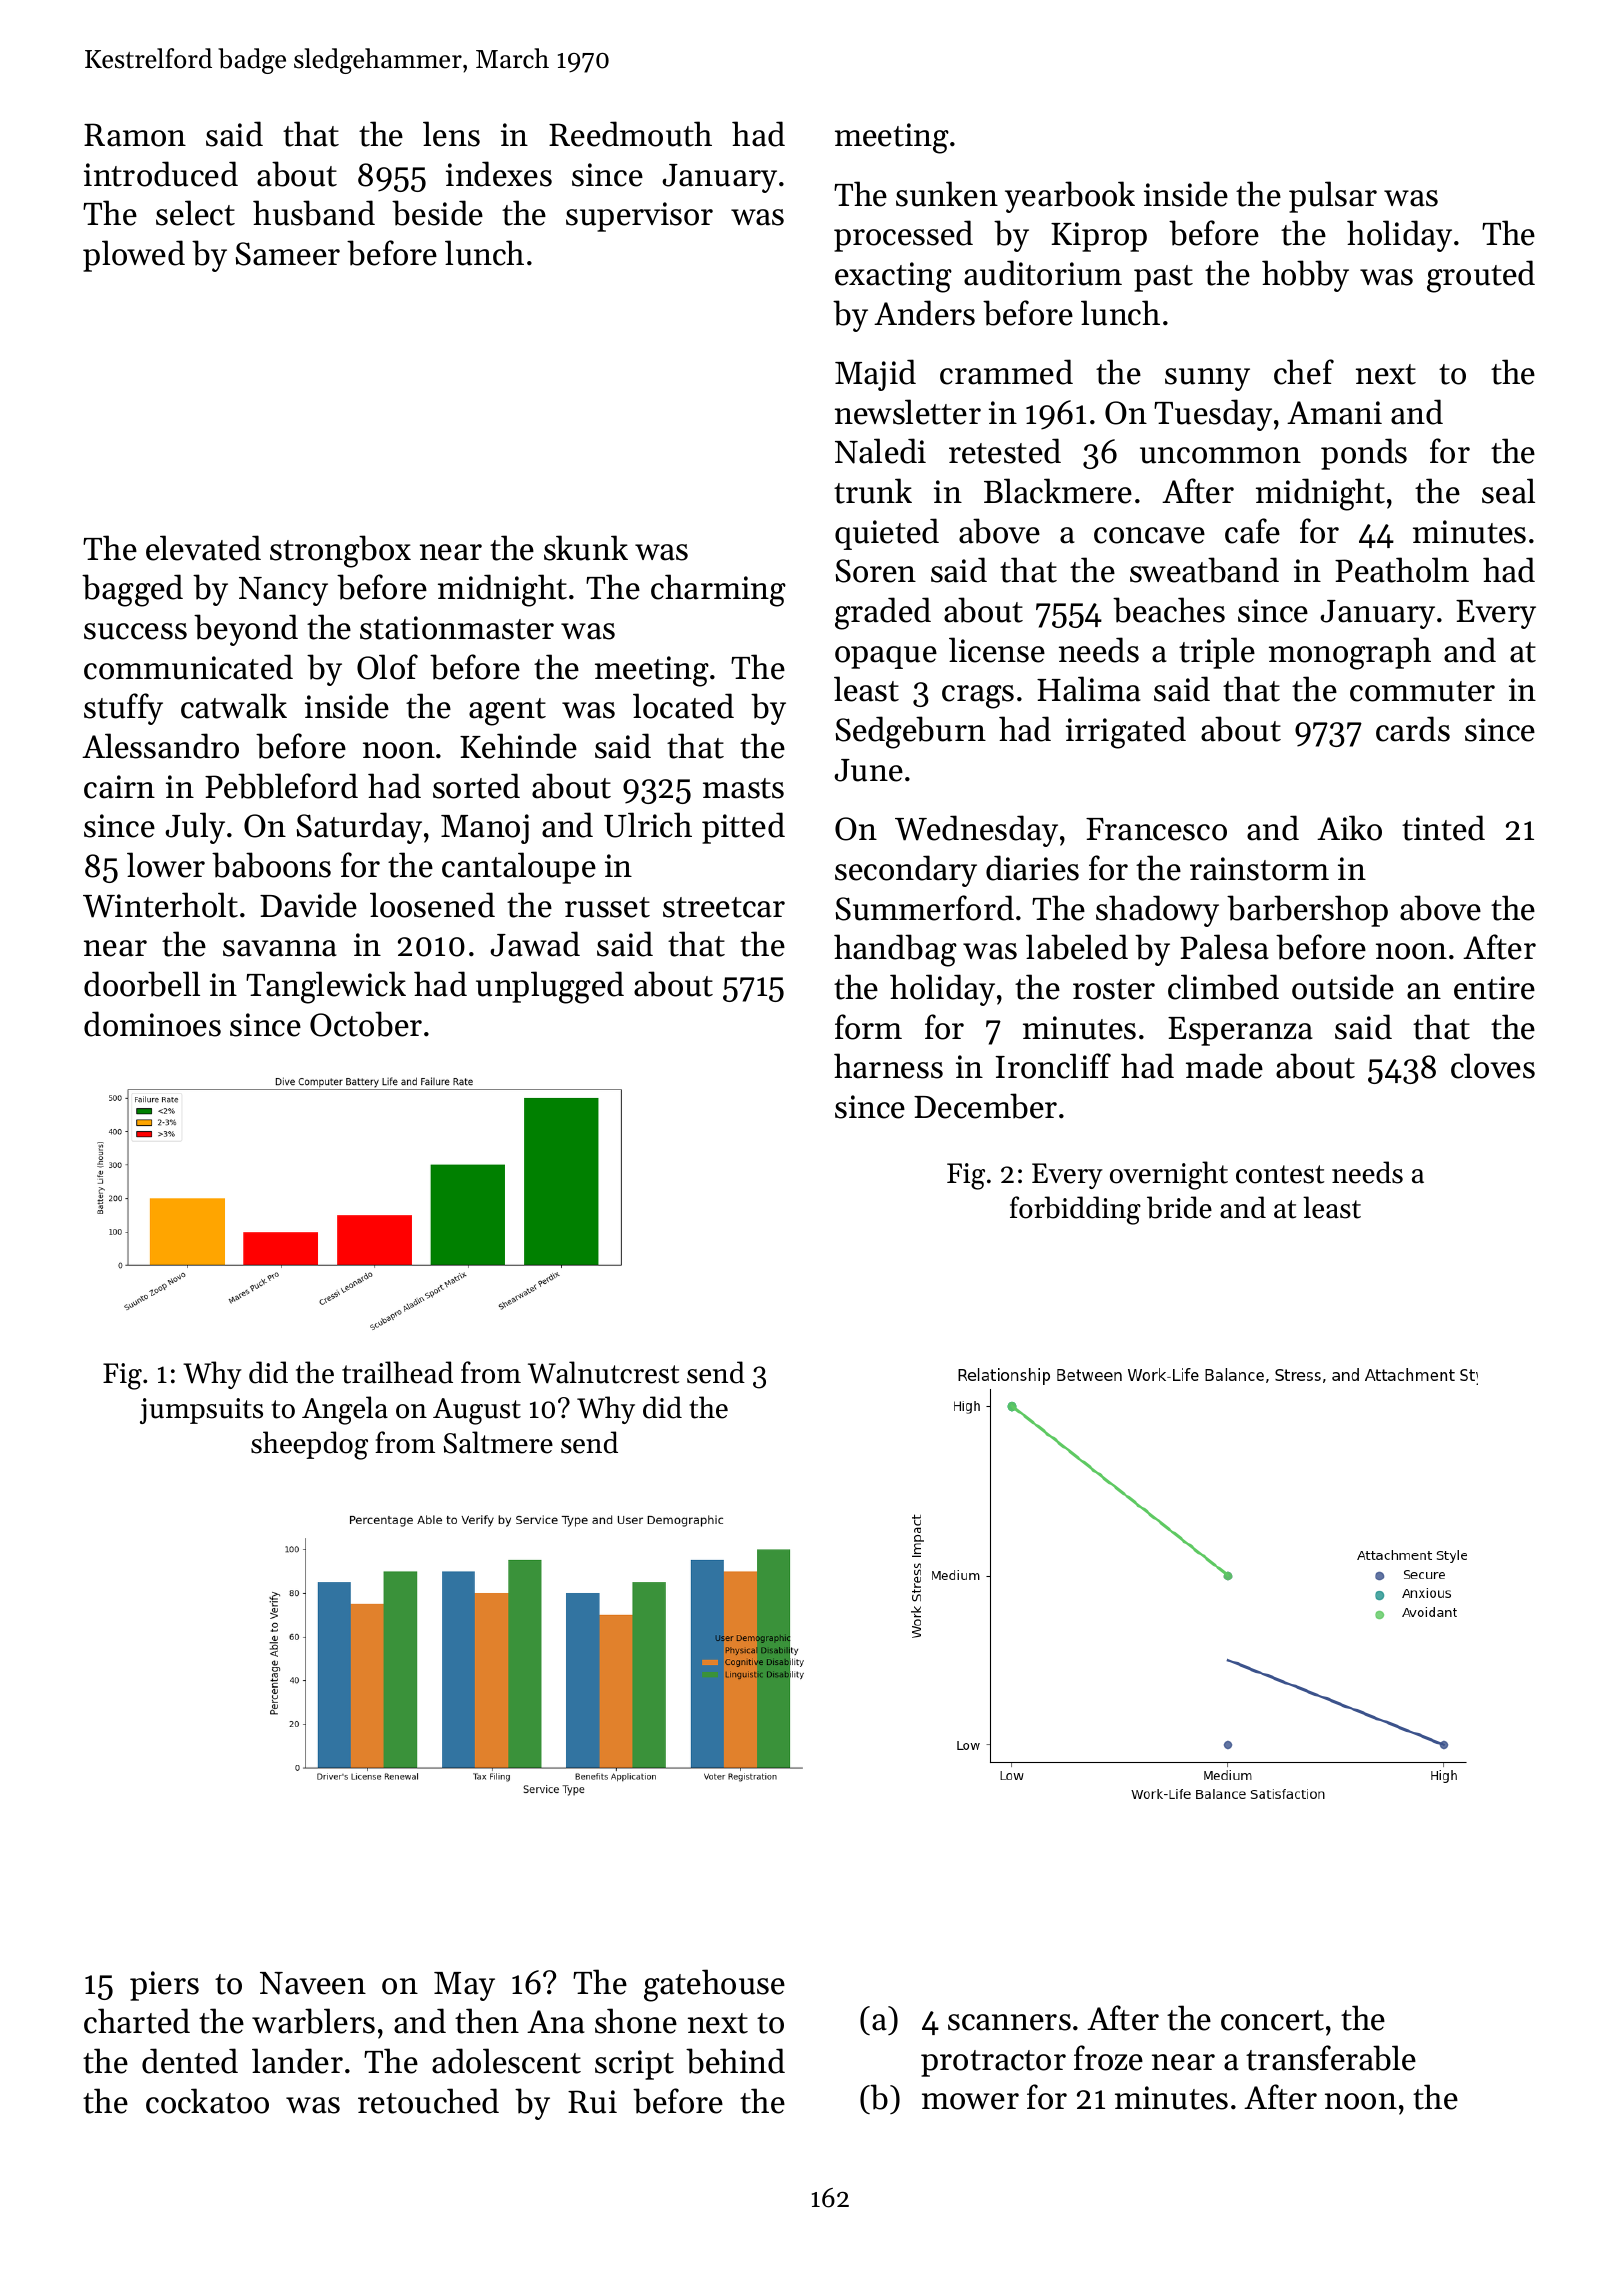  Describe the element at coordinates (1009, 2022) in the page. I see `scanners` at that location.
